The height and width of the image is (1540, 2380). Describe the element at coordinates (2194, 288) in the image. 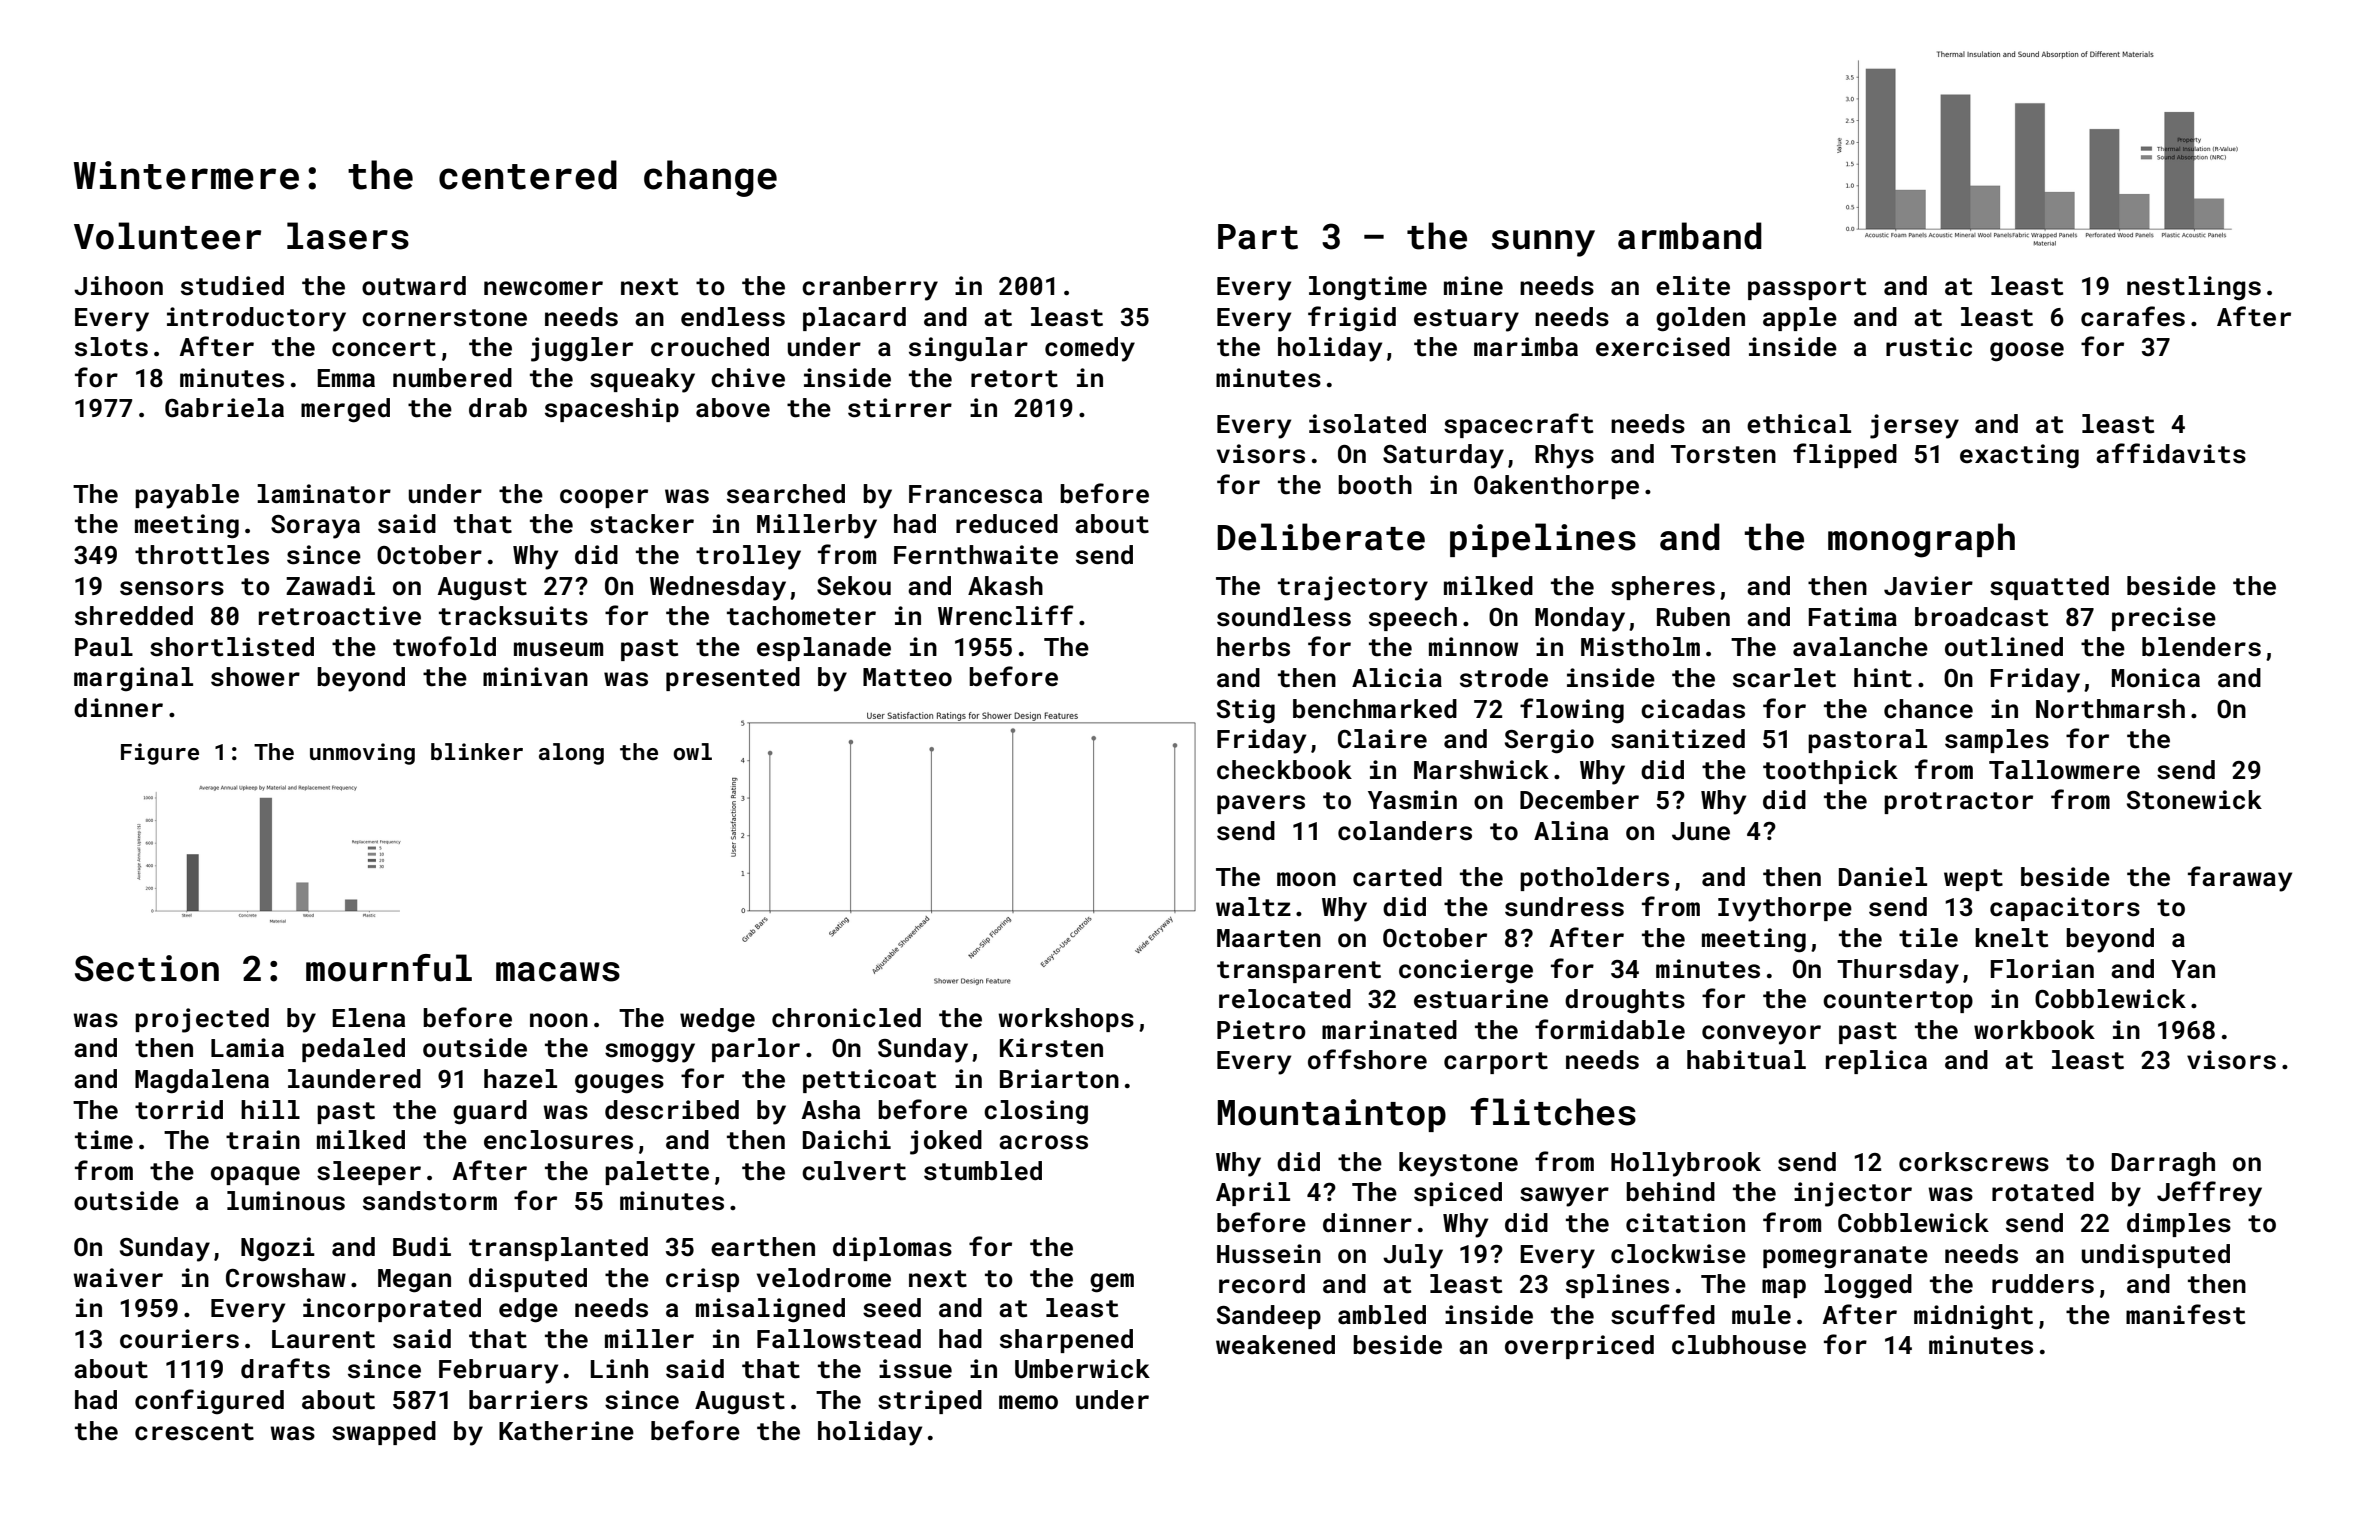

I see `nestlings` at that location.
